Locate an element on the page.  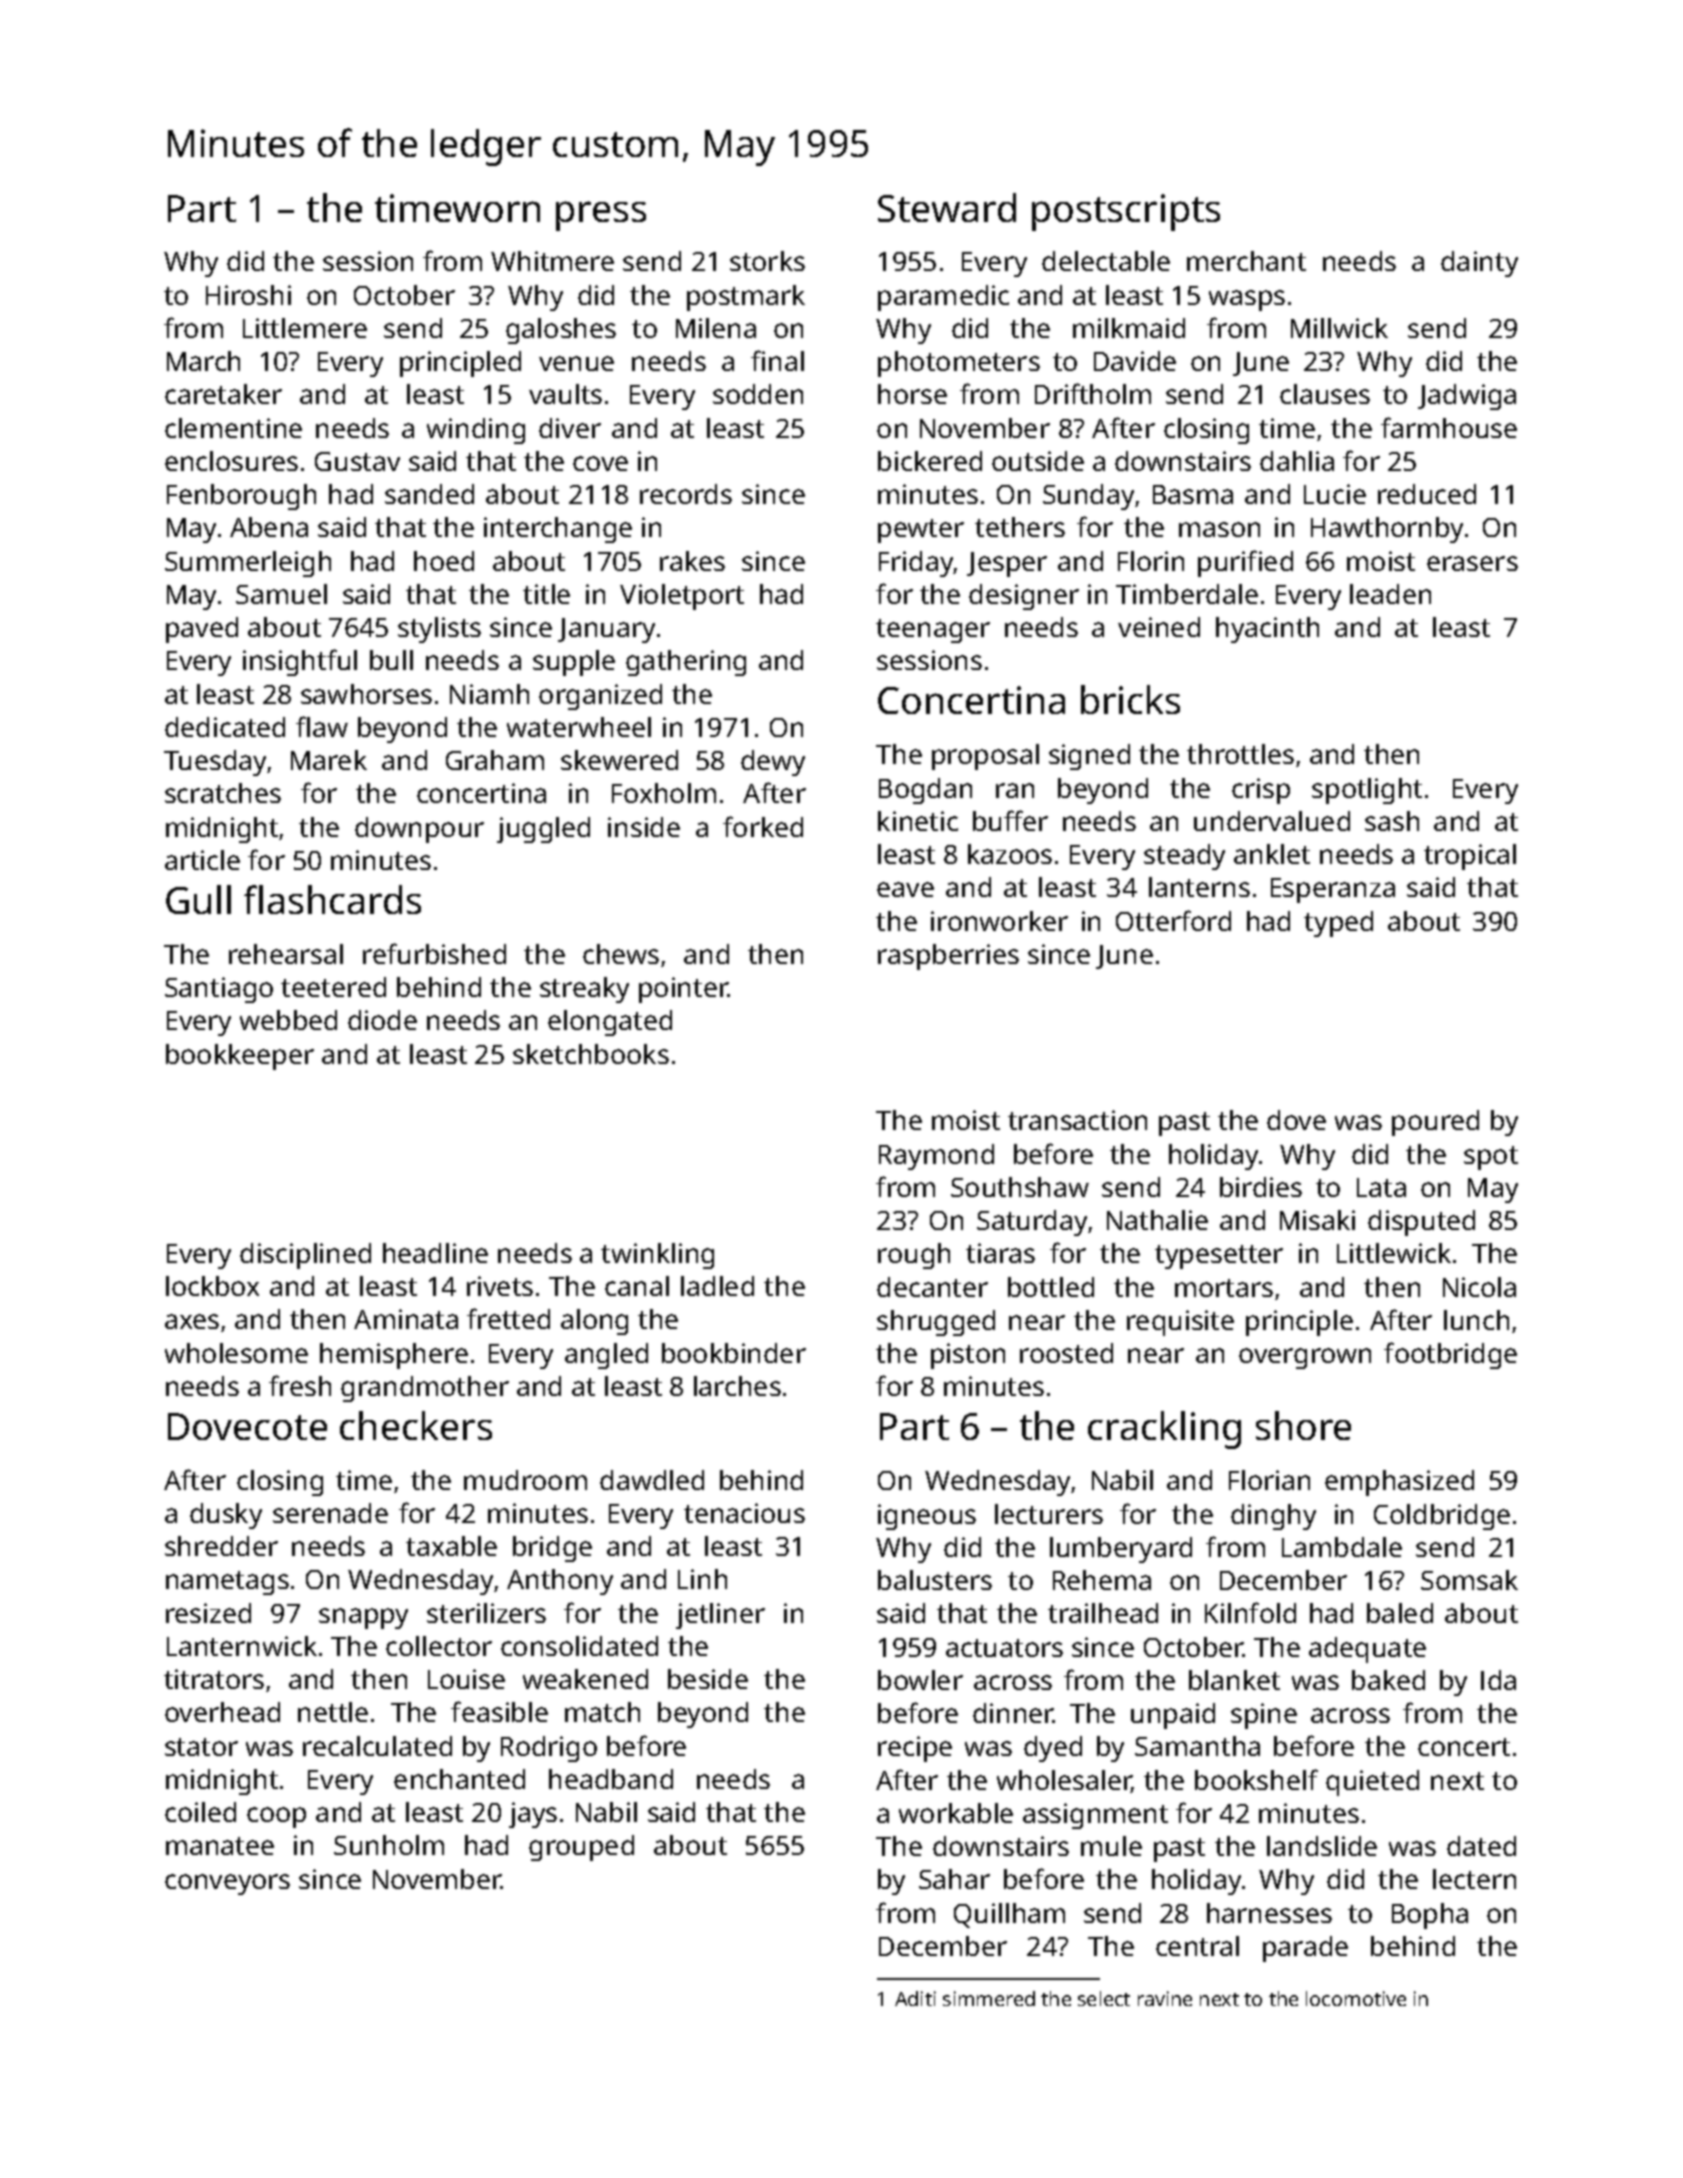
tenacious is located at coordinates (744, 1513).
